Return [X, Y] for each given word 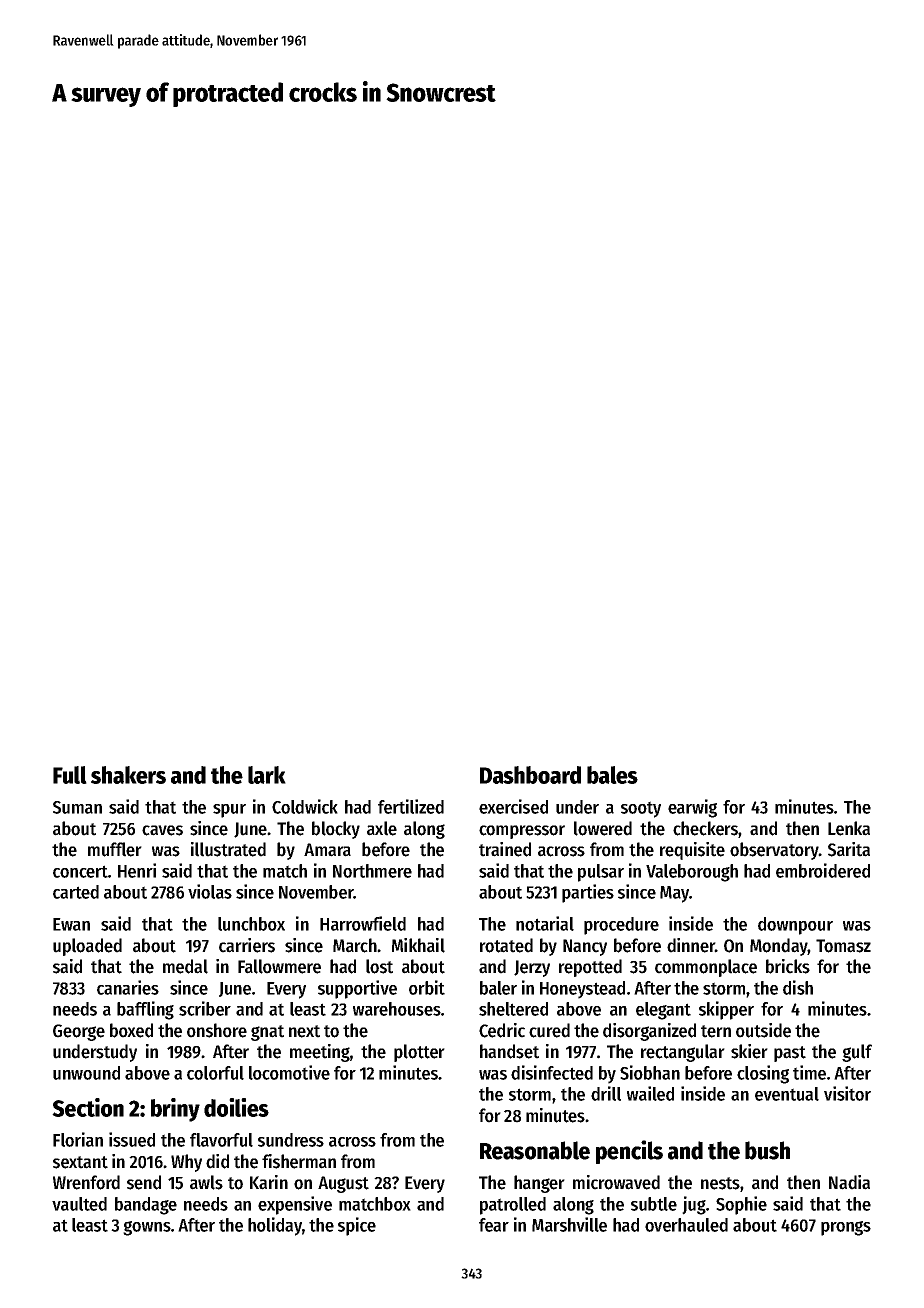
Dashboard [530, 775]
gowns [147, 1228]
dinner [691, 945]
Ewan [71, 924]
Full [70, 775]
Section [88, 1107]
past [790, 1054]
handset [509, 1051]
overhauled [686, 1225]
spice [357, 1226]
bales [612, 775]
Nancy [585, 947]
